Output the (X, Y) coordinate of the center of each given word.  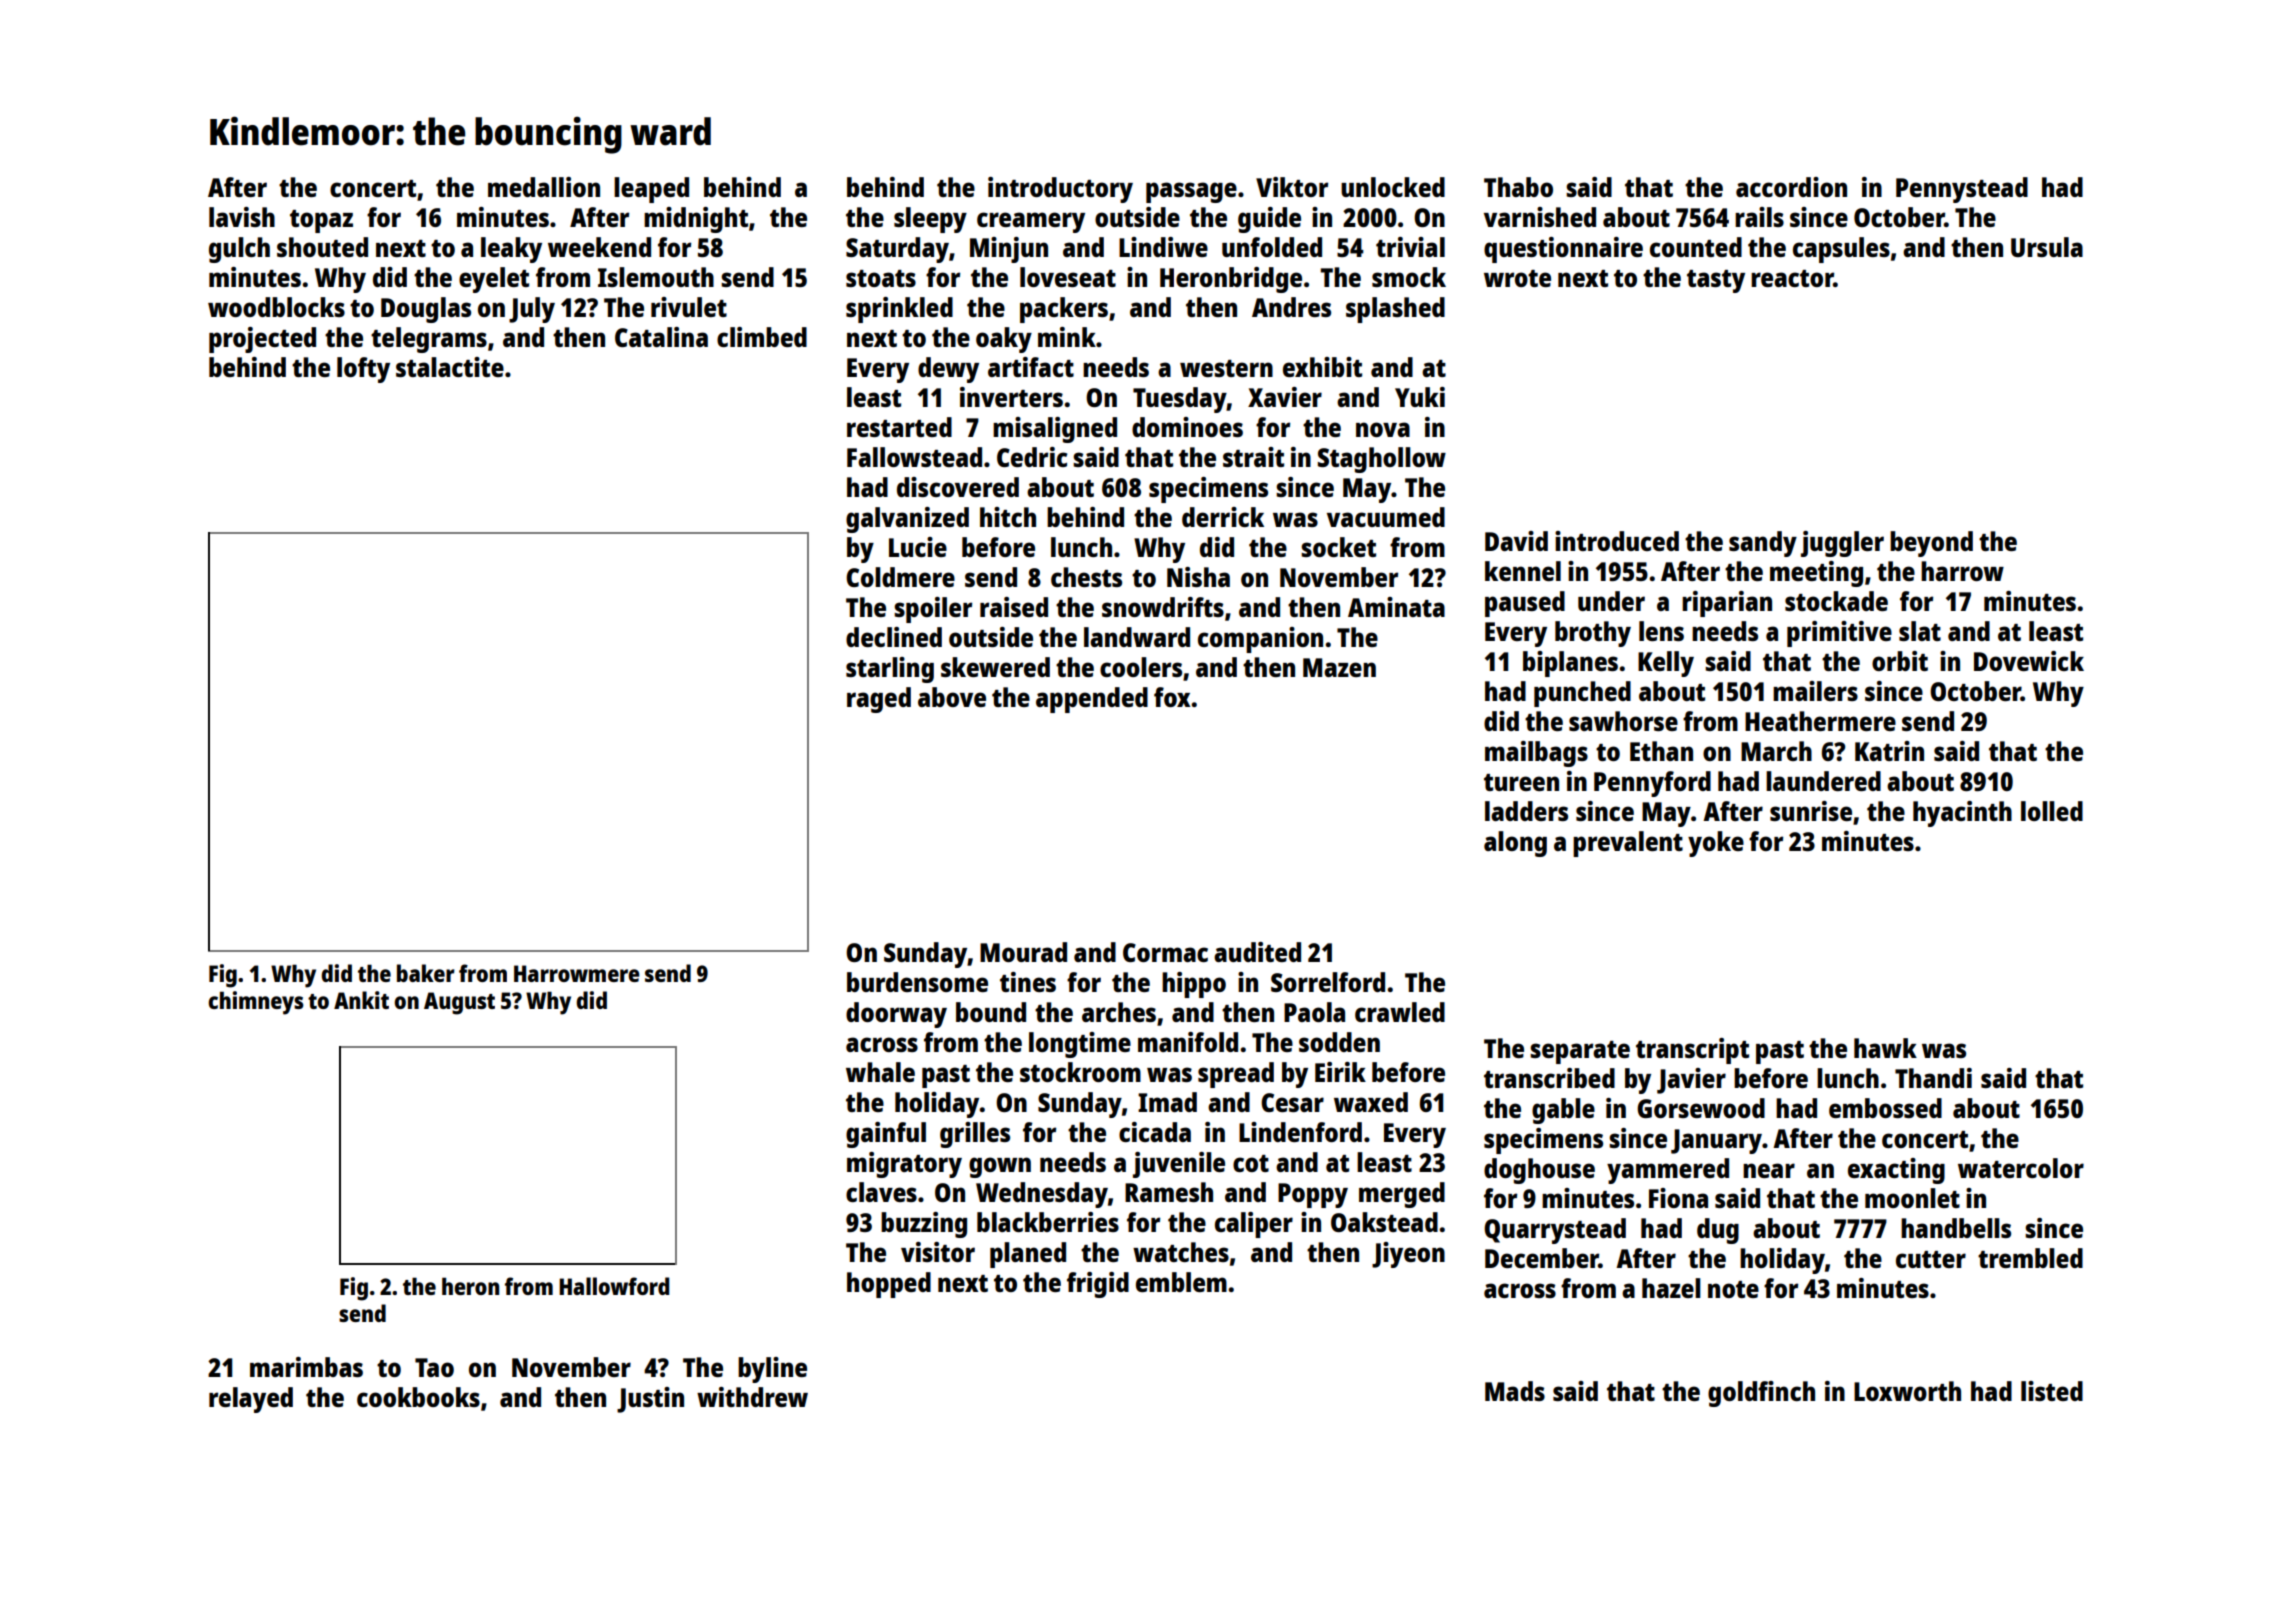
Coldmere (900, 577)
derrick (1223, 517)
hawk (1885, 1048)
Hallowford (614, 1286)
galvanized (907, 520)
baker (426, 973)
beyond (1931, 544)
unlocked (1393, 187)
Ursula (2047, 247)
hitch (1008, 517)
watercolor (2021, 1168)
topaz (321, 221)
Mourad (1023, 952)
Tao (434, 1367)
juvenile (1179, 1165)
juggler (1842, 544)
